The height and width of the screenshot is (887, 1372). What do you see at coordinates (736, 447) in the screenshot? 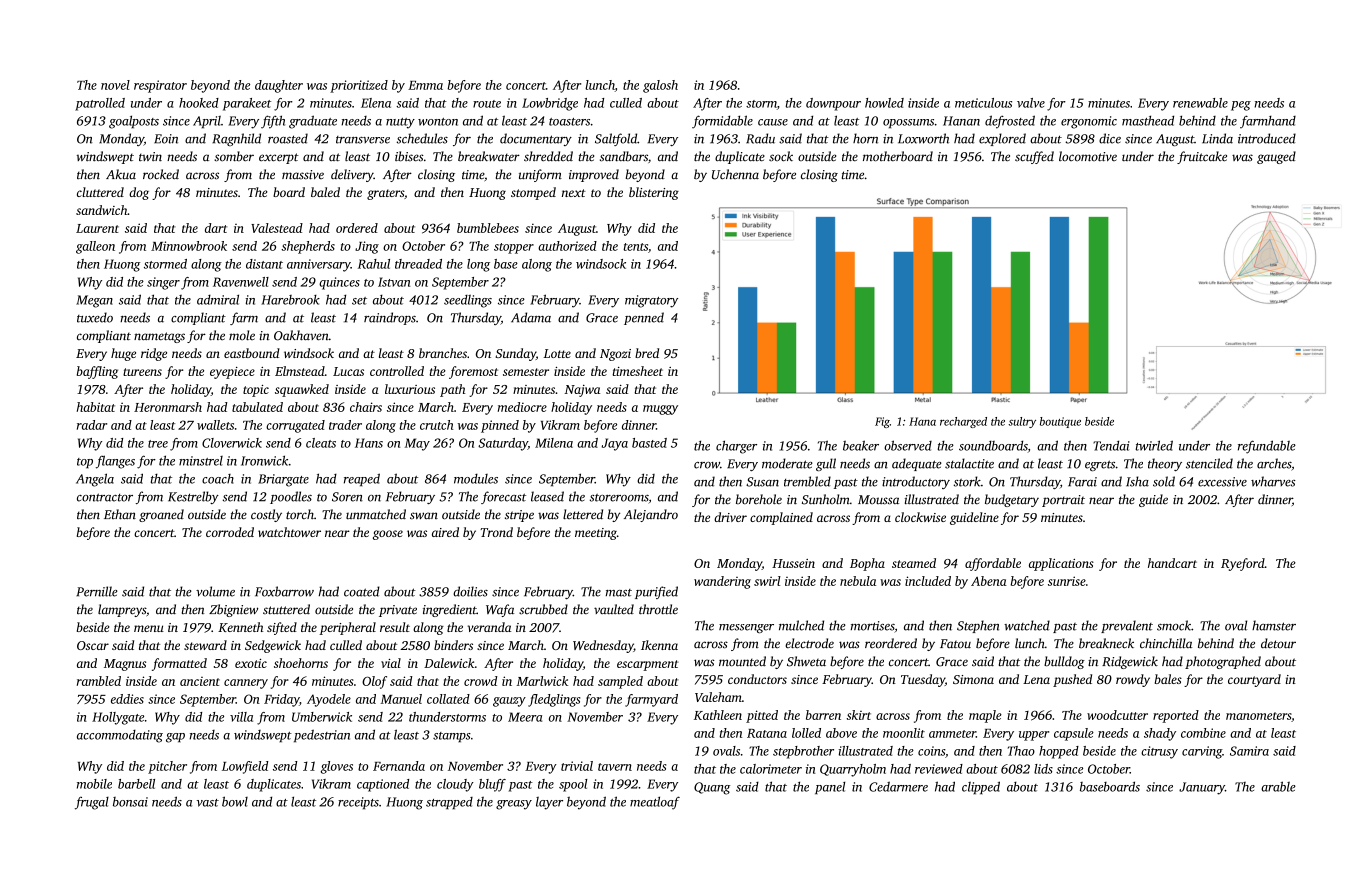
I see `charger` at bounding box center [736, 447].
